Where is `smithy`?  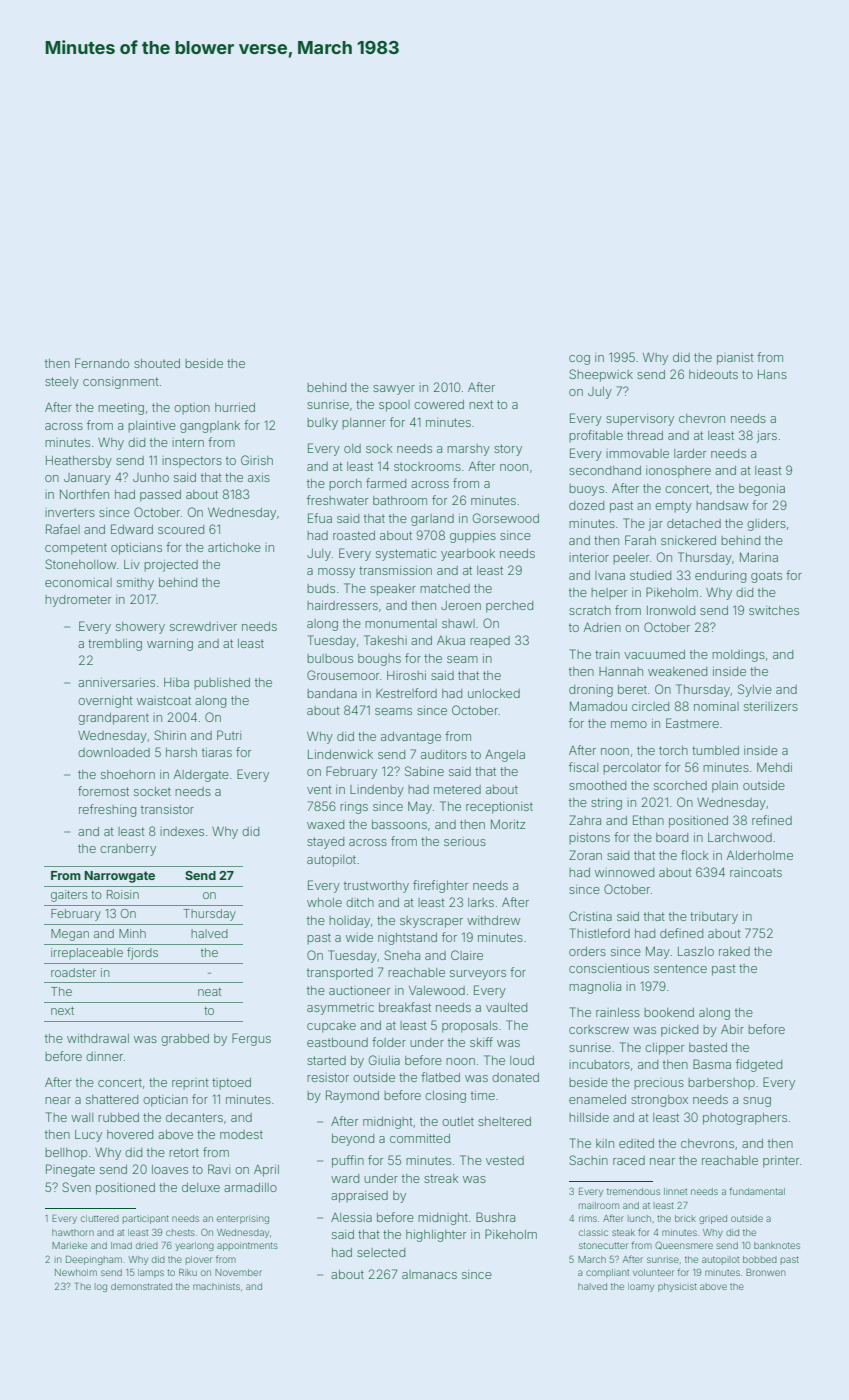
smithy is located at coordinates (135, 584).
